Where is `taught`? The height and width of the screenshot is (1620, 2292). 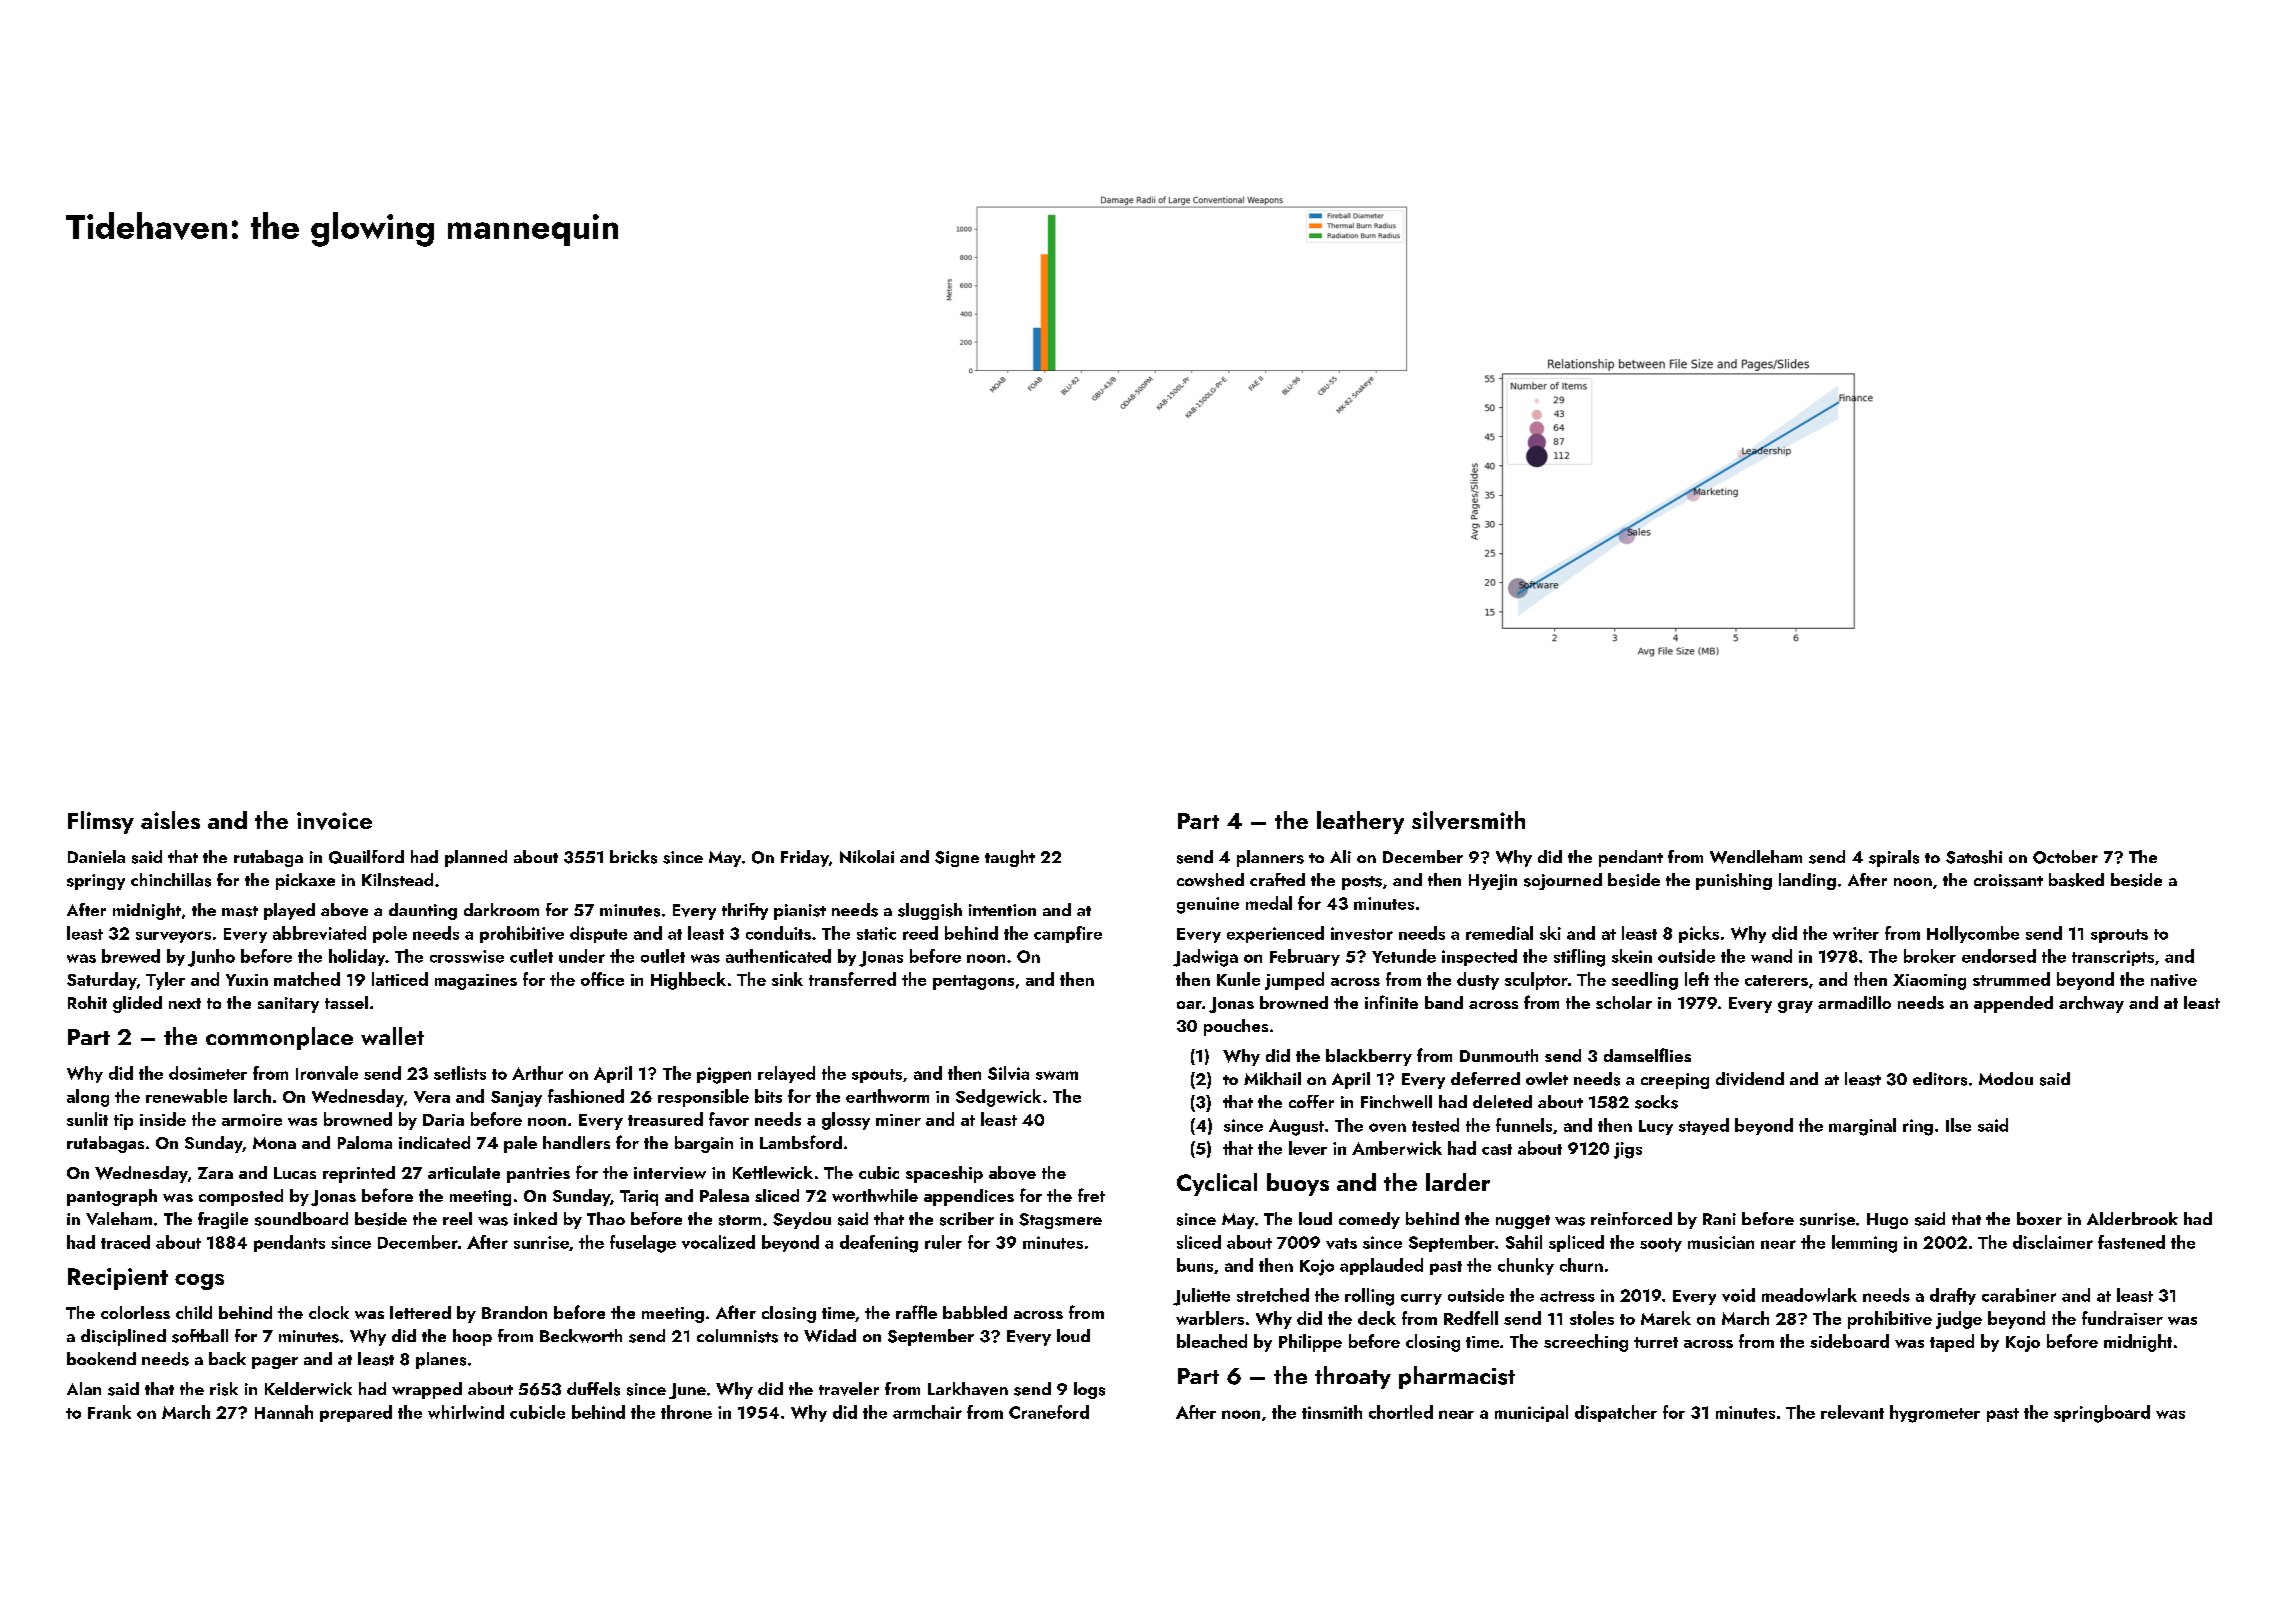
taught is located at coordinates (1010, 858).
